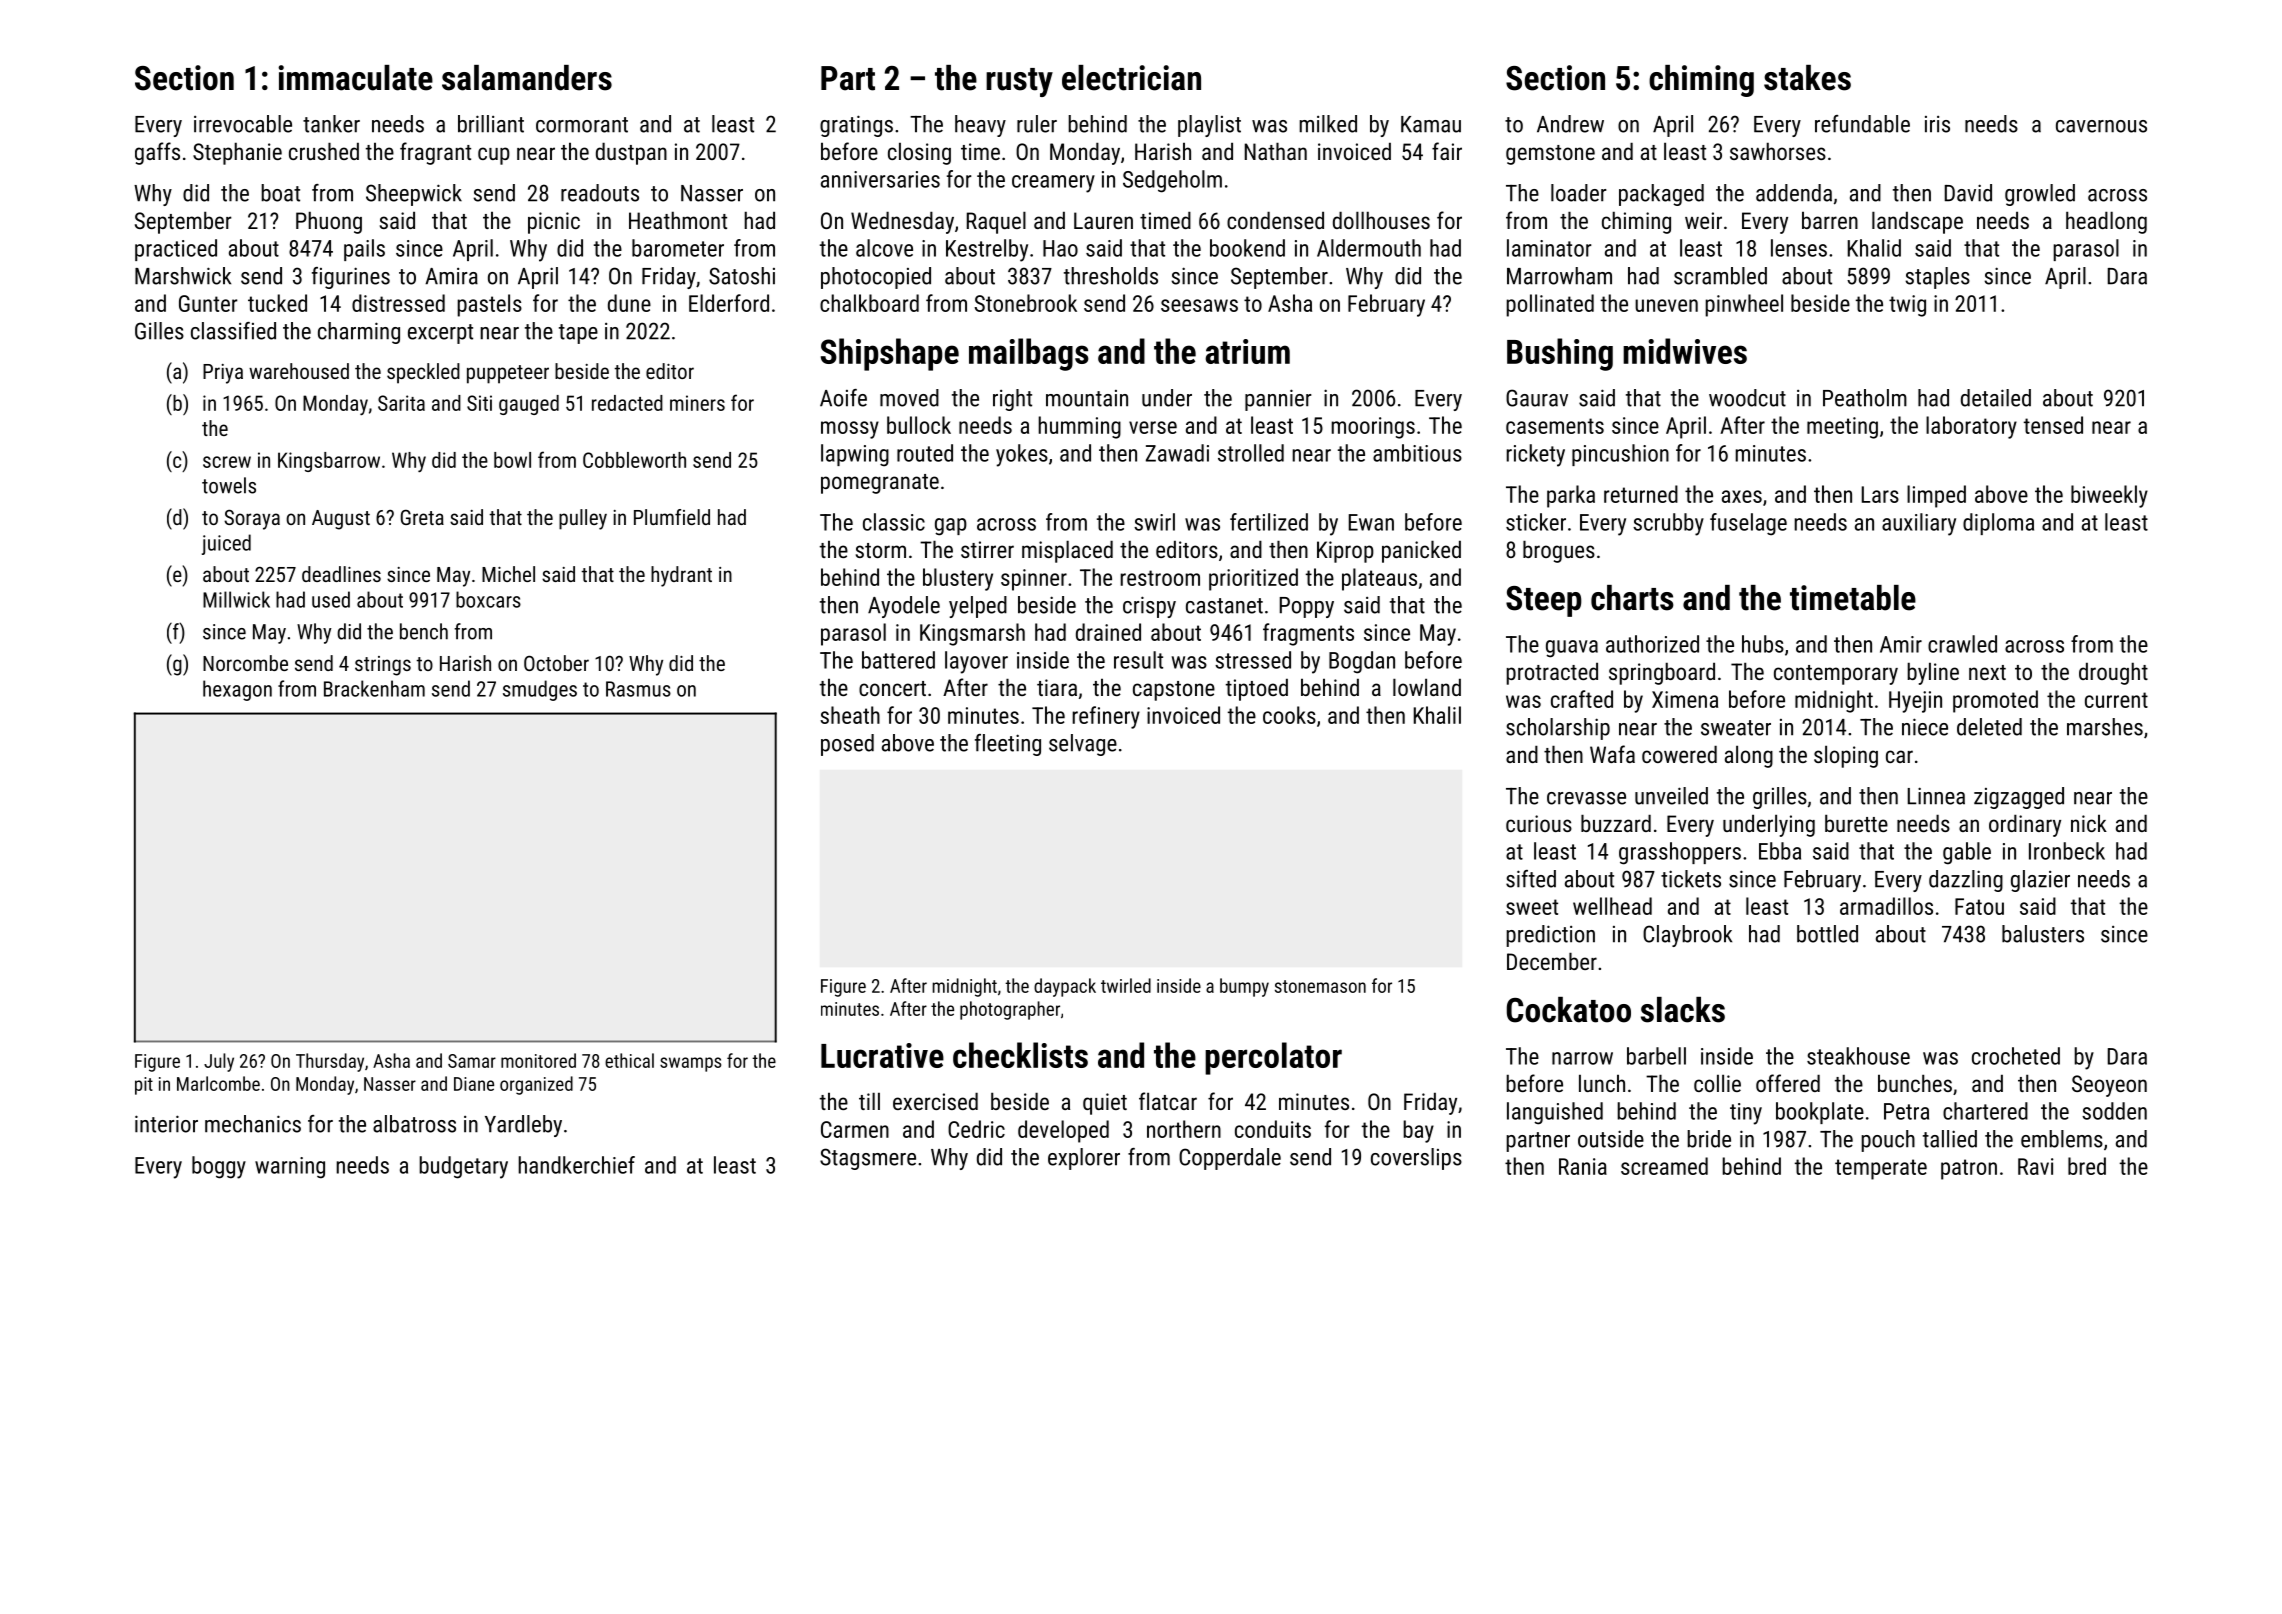 Image resolution: width=2282 pixels, height=1614 pixels. I want to click on Priya, so click(223, 374).
